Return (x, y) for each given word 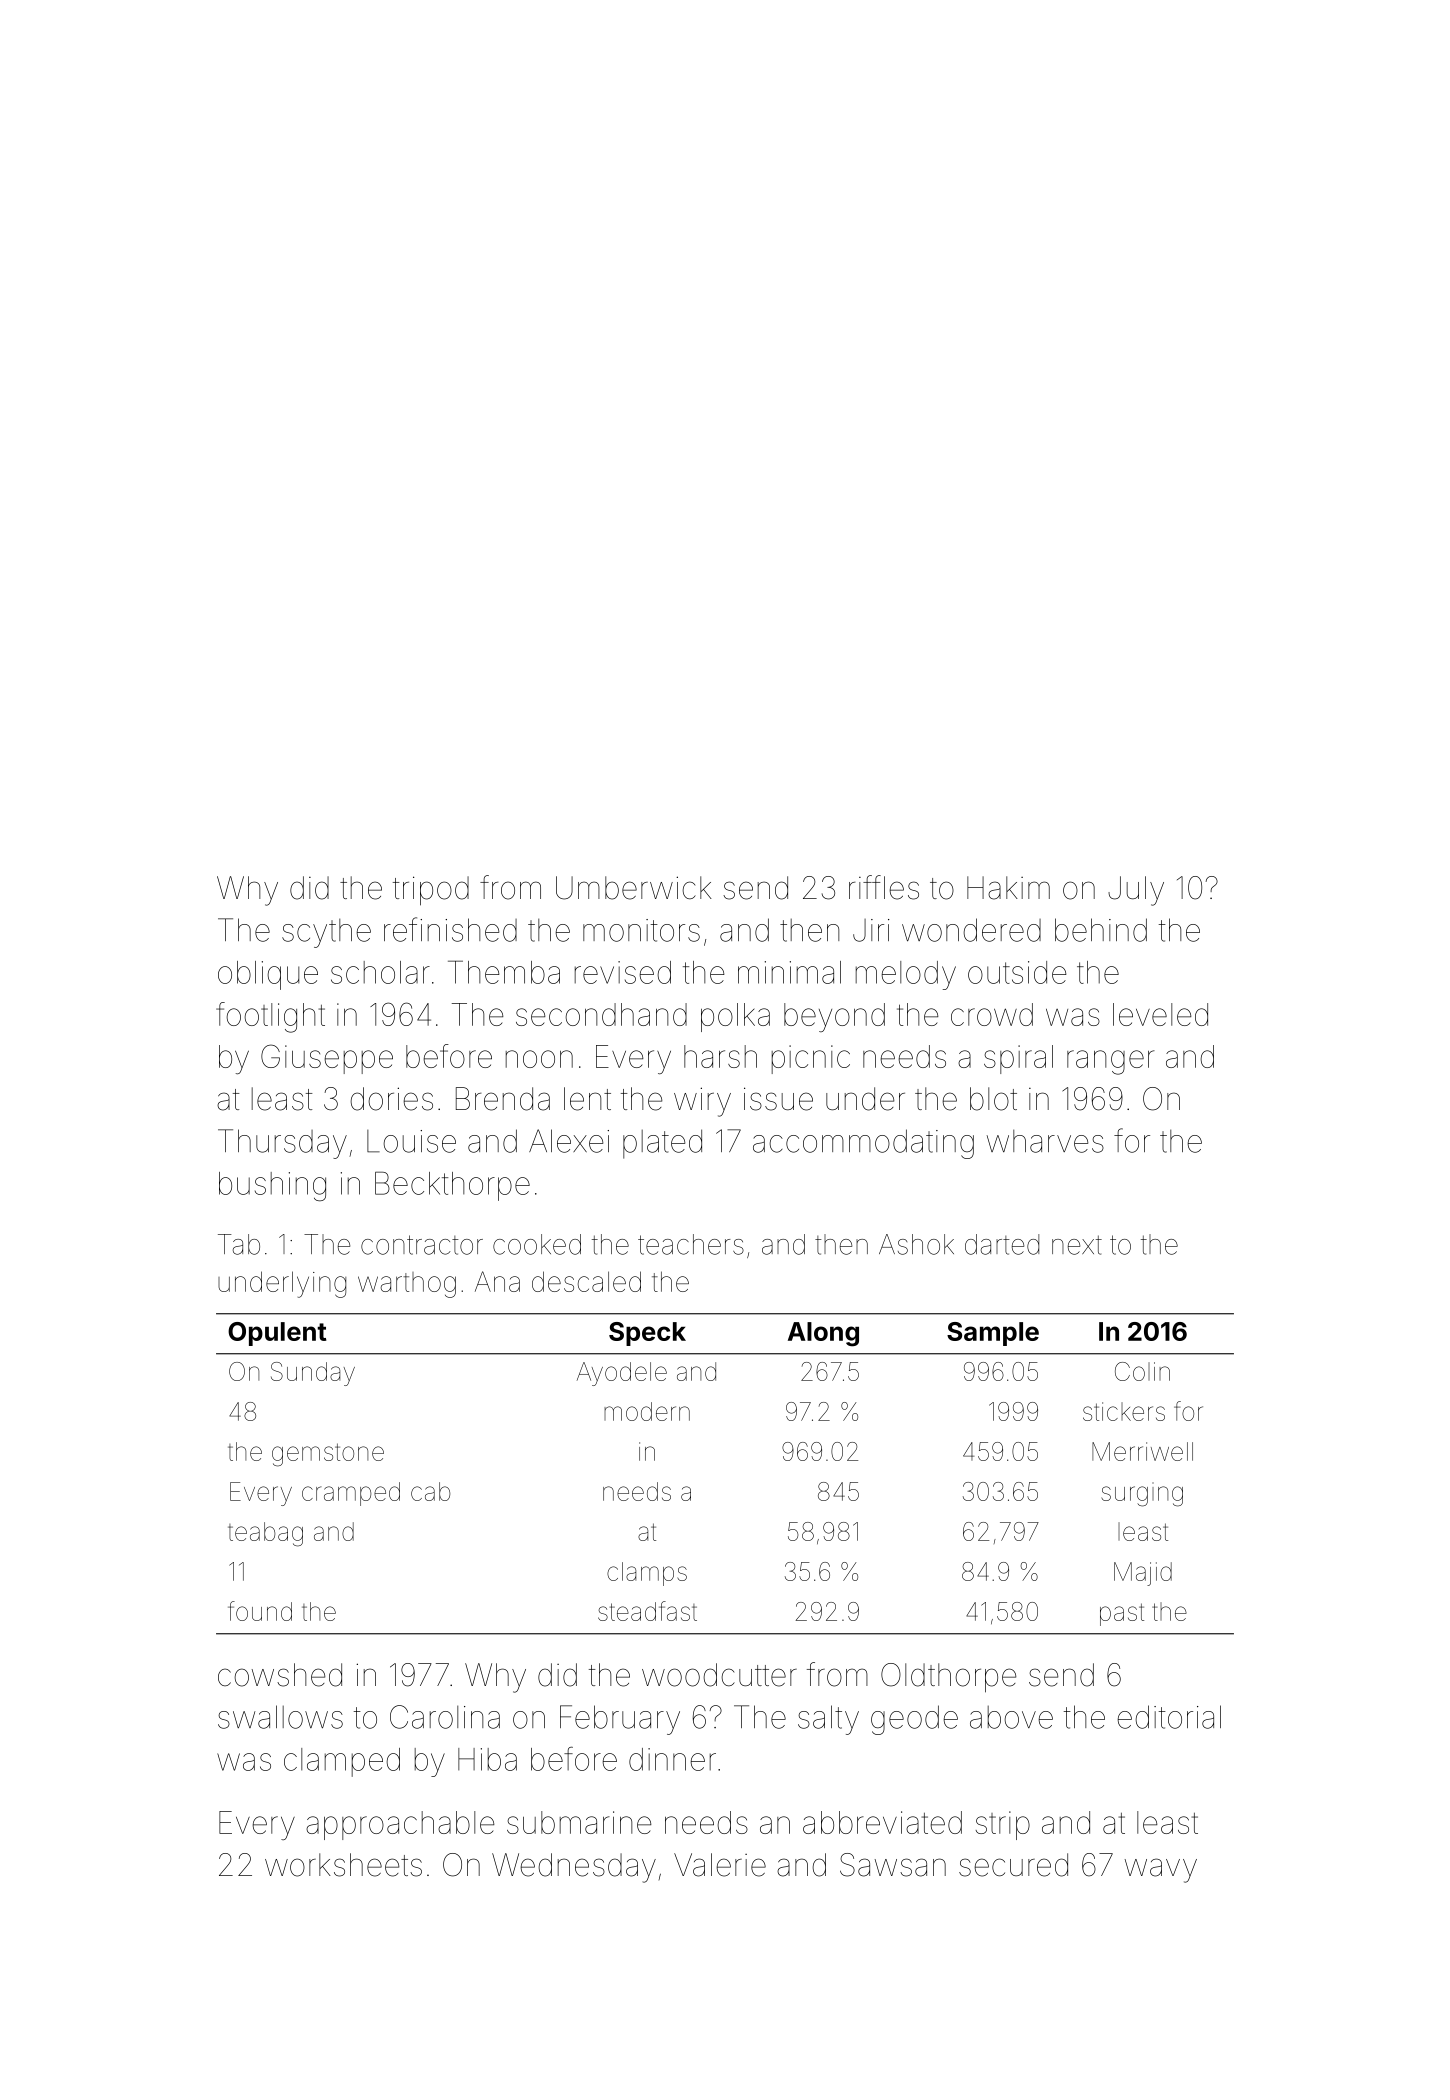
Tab (239, 1244)
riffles (884, 887)
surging (1142, 1494)
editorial (1169, 1717)
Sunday (313, 1374)
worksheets (343, 1865)
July (1136, 891)
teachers (691, 1244)
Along (823, 1334)
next (1077, 1245)
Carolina (445, 1717)
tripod (431, 891)
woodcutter (719, 1675)
